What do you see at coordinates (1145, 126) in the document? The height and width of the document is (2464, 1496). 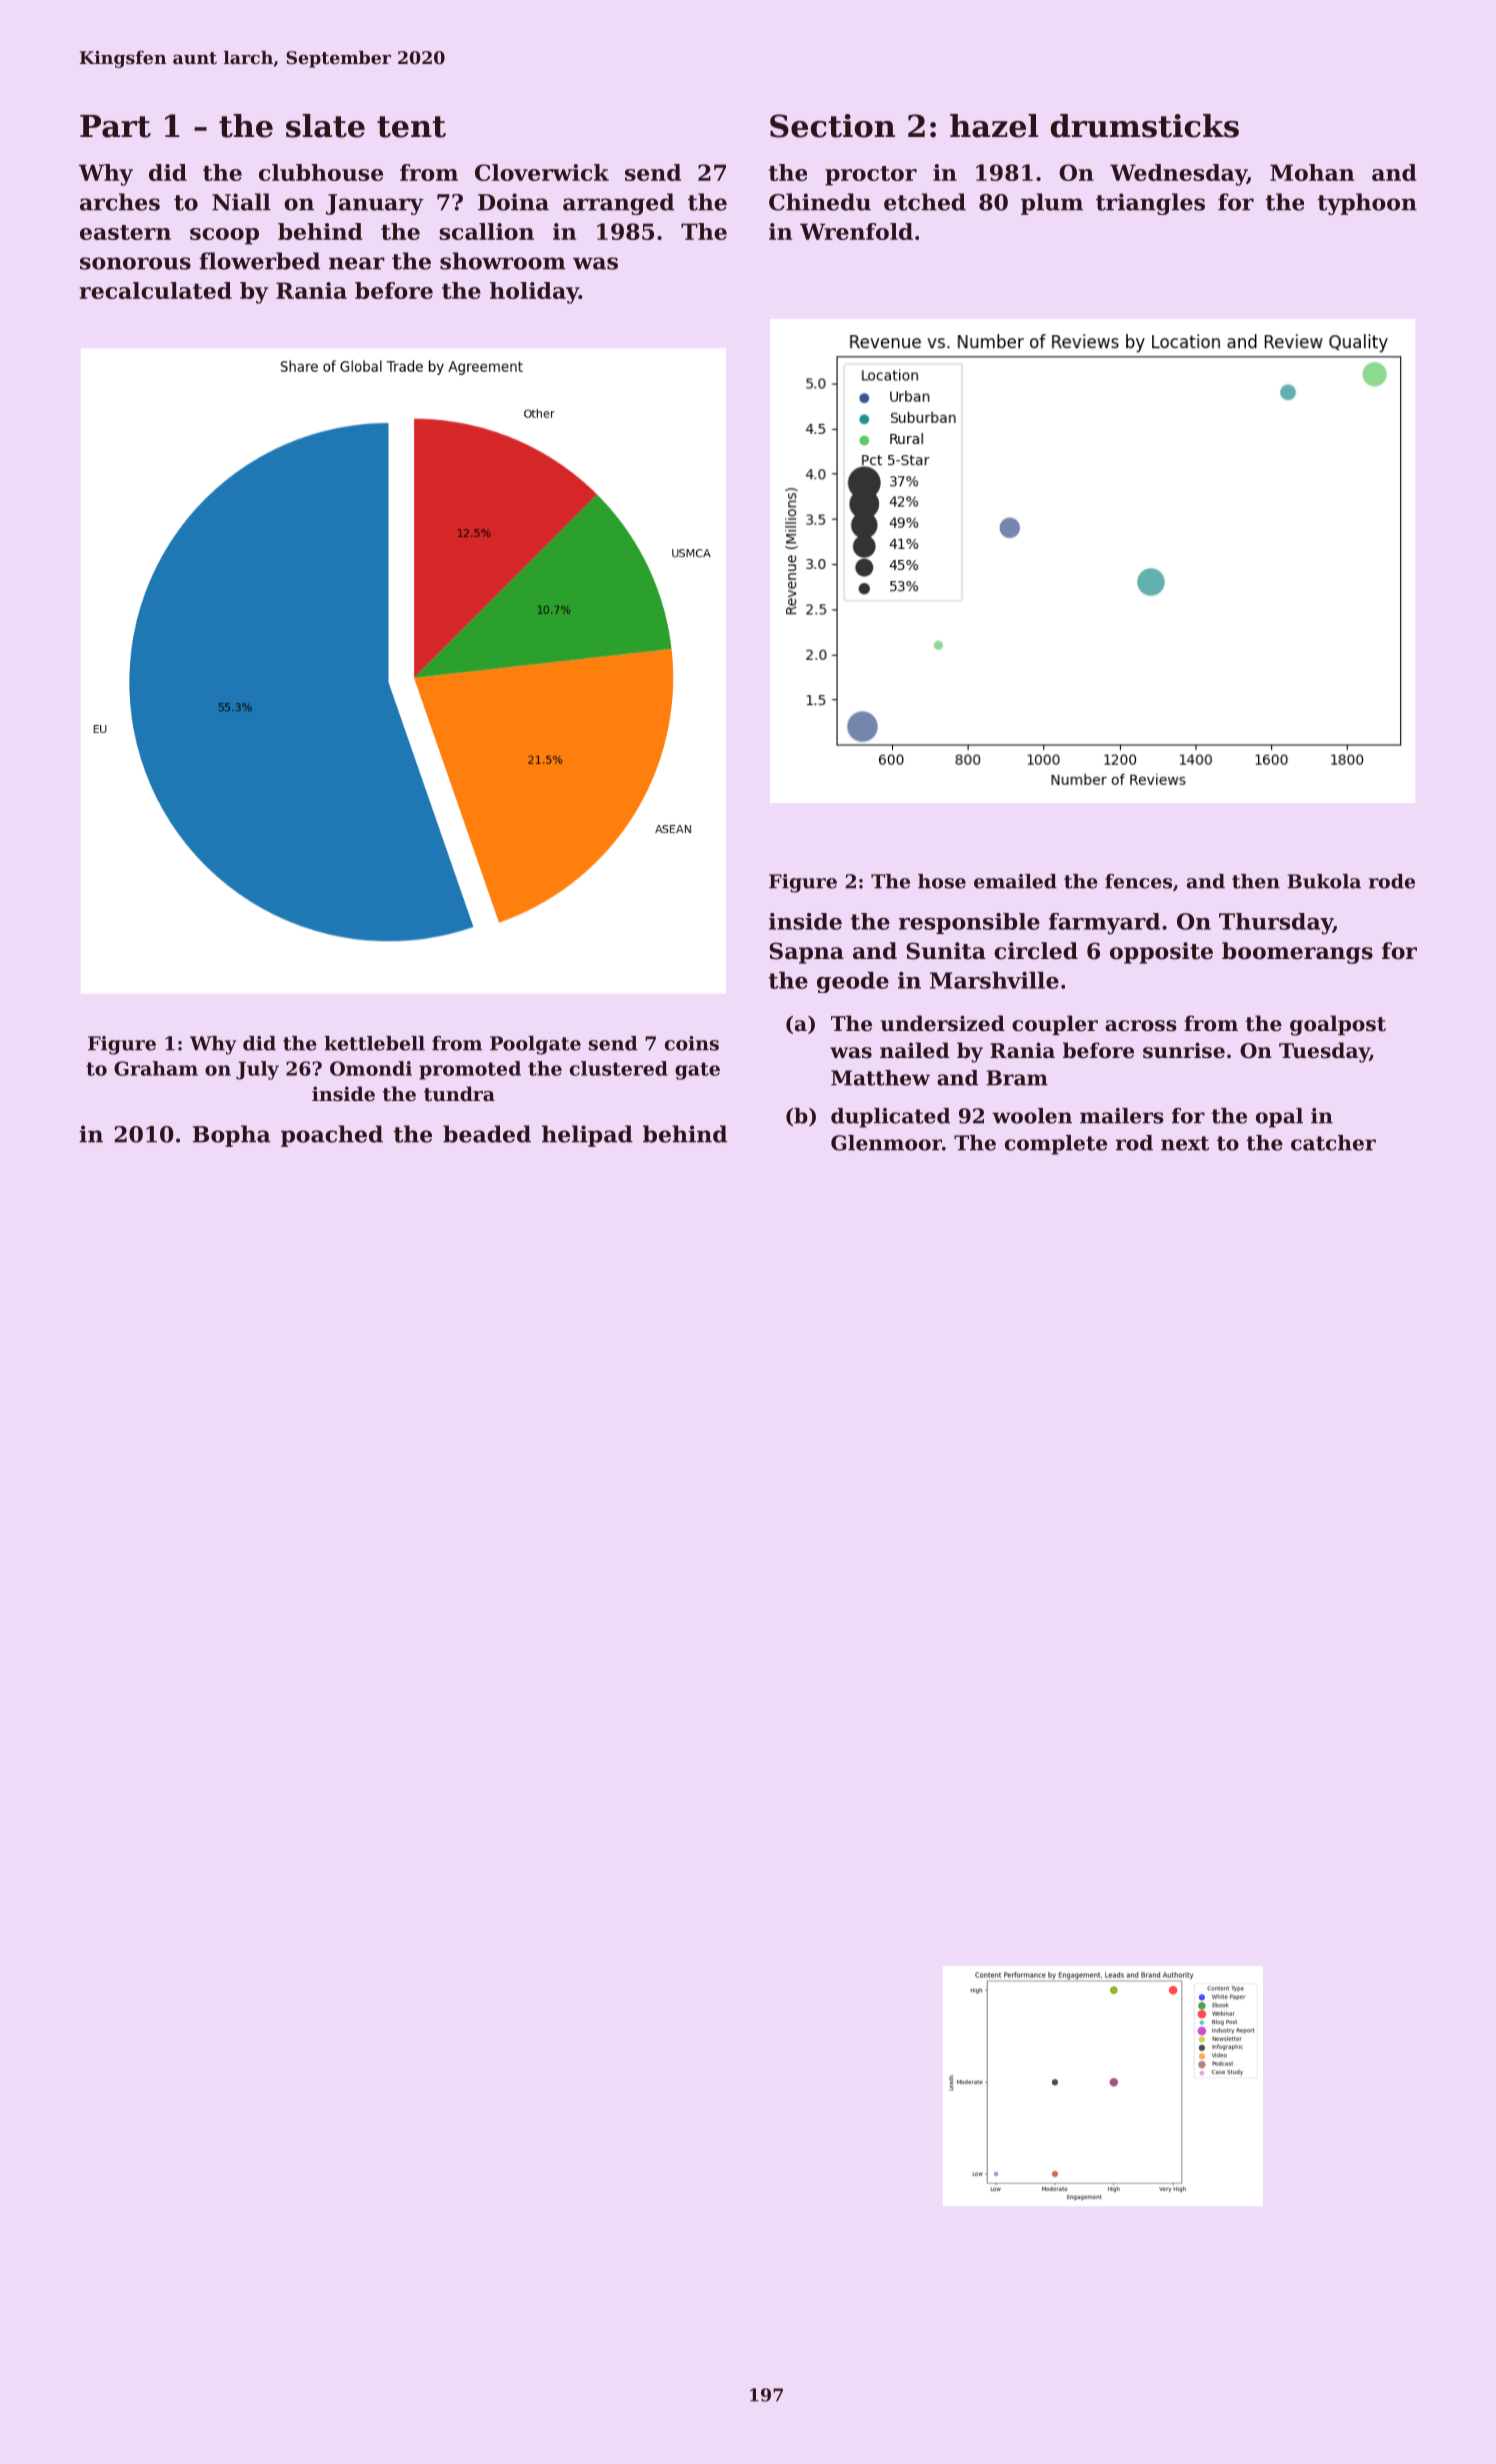 I see `drumsticks` at bounding box center [1145, 126].
